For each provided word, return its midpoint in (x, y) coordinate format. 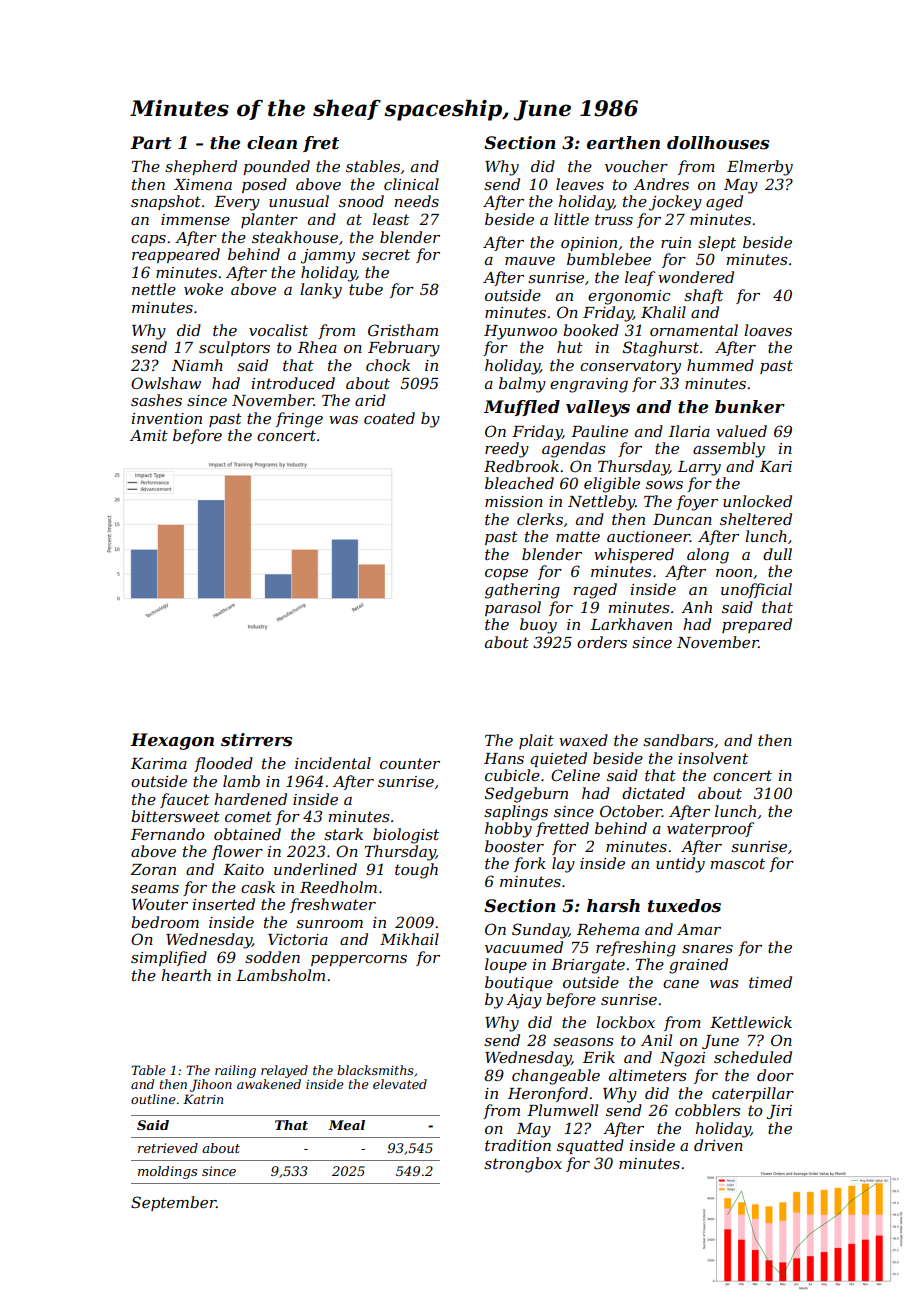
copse (506, 574)
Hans (504, 758)
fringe (299, 420)
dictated (653, 793)
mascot (738, 863)
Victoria (298, 939)
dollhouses (718, 143)
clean (272, 143)
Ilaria (689, 431)
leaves (580, 184)
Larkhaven (631, 624)
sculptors (234, 348)
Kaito (243, 869)
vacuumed (524, 947)
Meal (346, 1125)
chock (388, 365)
